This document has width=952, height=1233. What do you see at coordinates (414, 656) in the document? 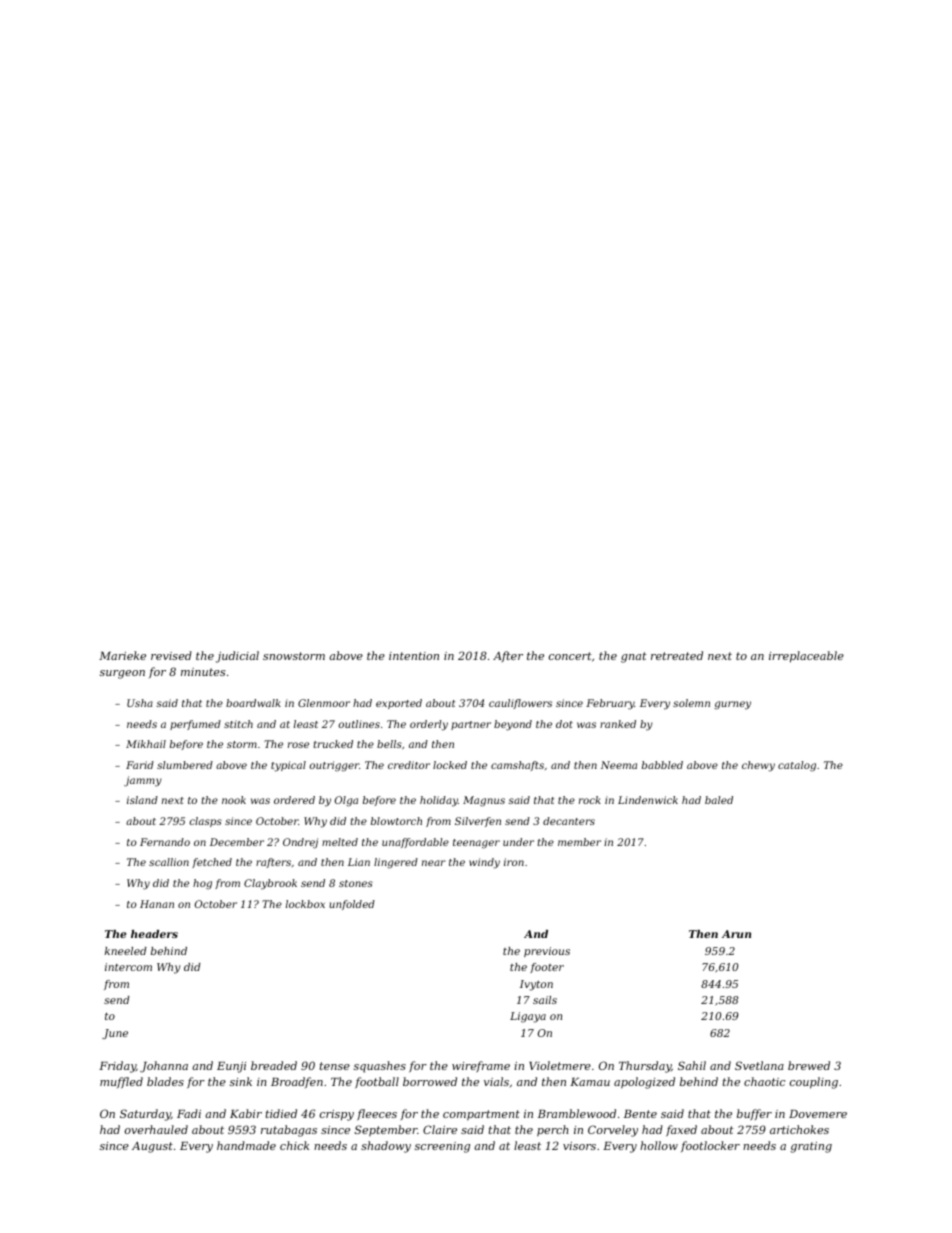
I see `intention` at bounding box center [414, 656].
